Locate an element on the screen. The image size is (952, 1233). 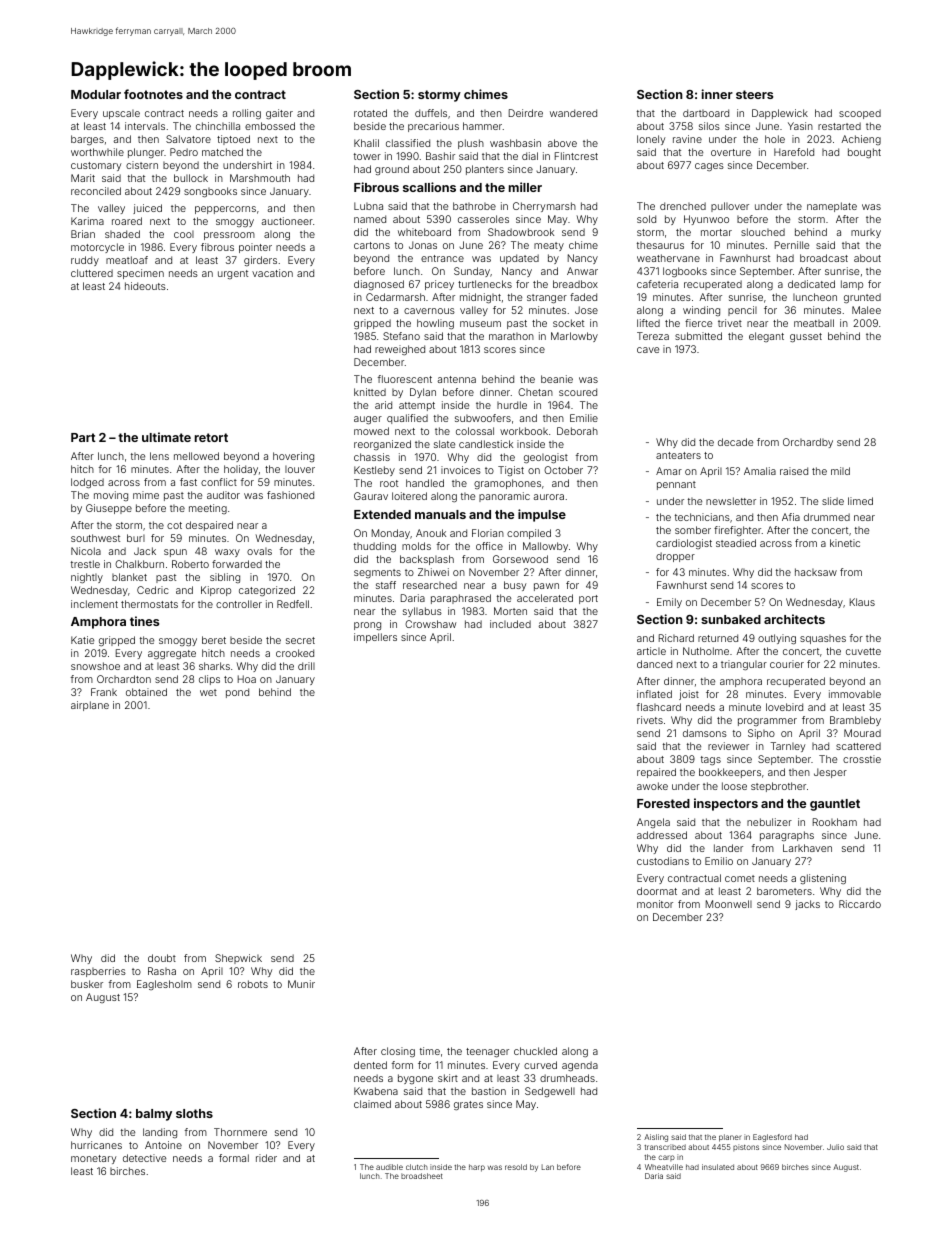
drenched is located at coordinates (683, 206).
